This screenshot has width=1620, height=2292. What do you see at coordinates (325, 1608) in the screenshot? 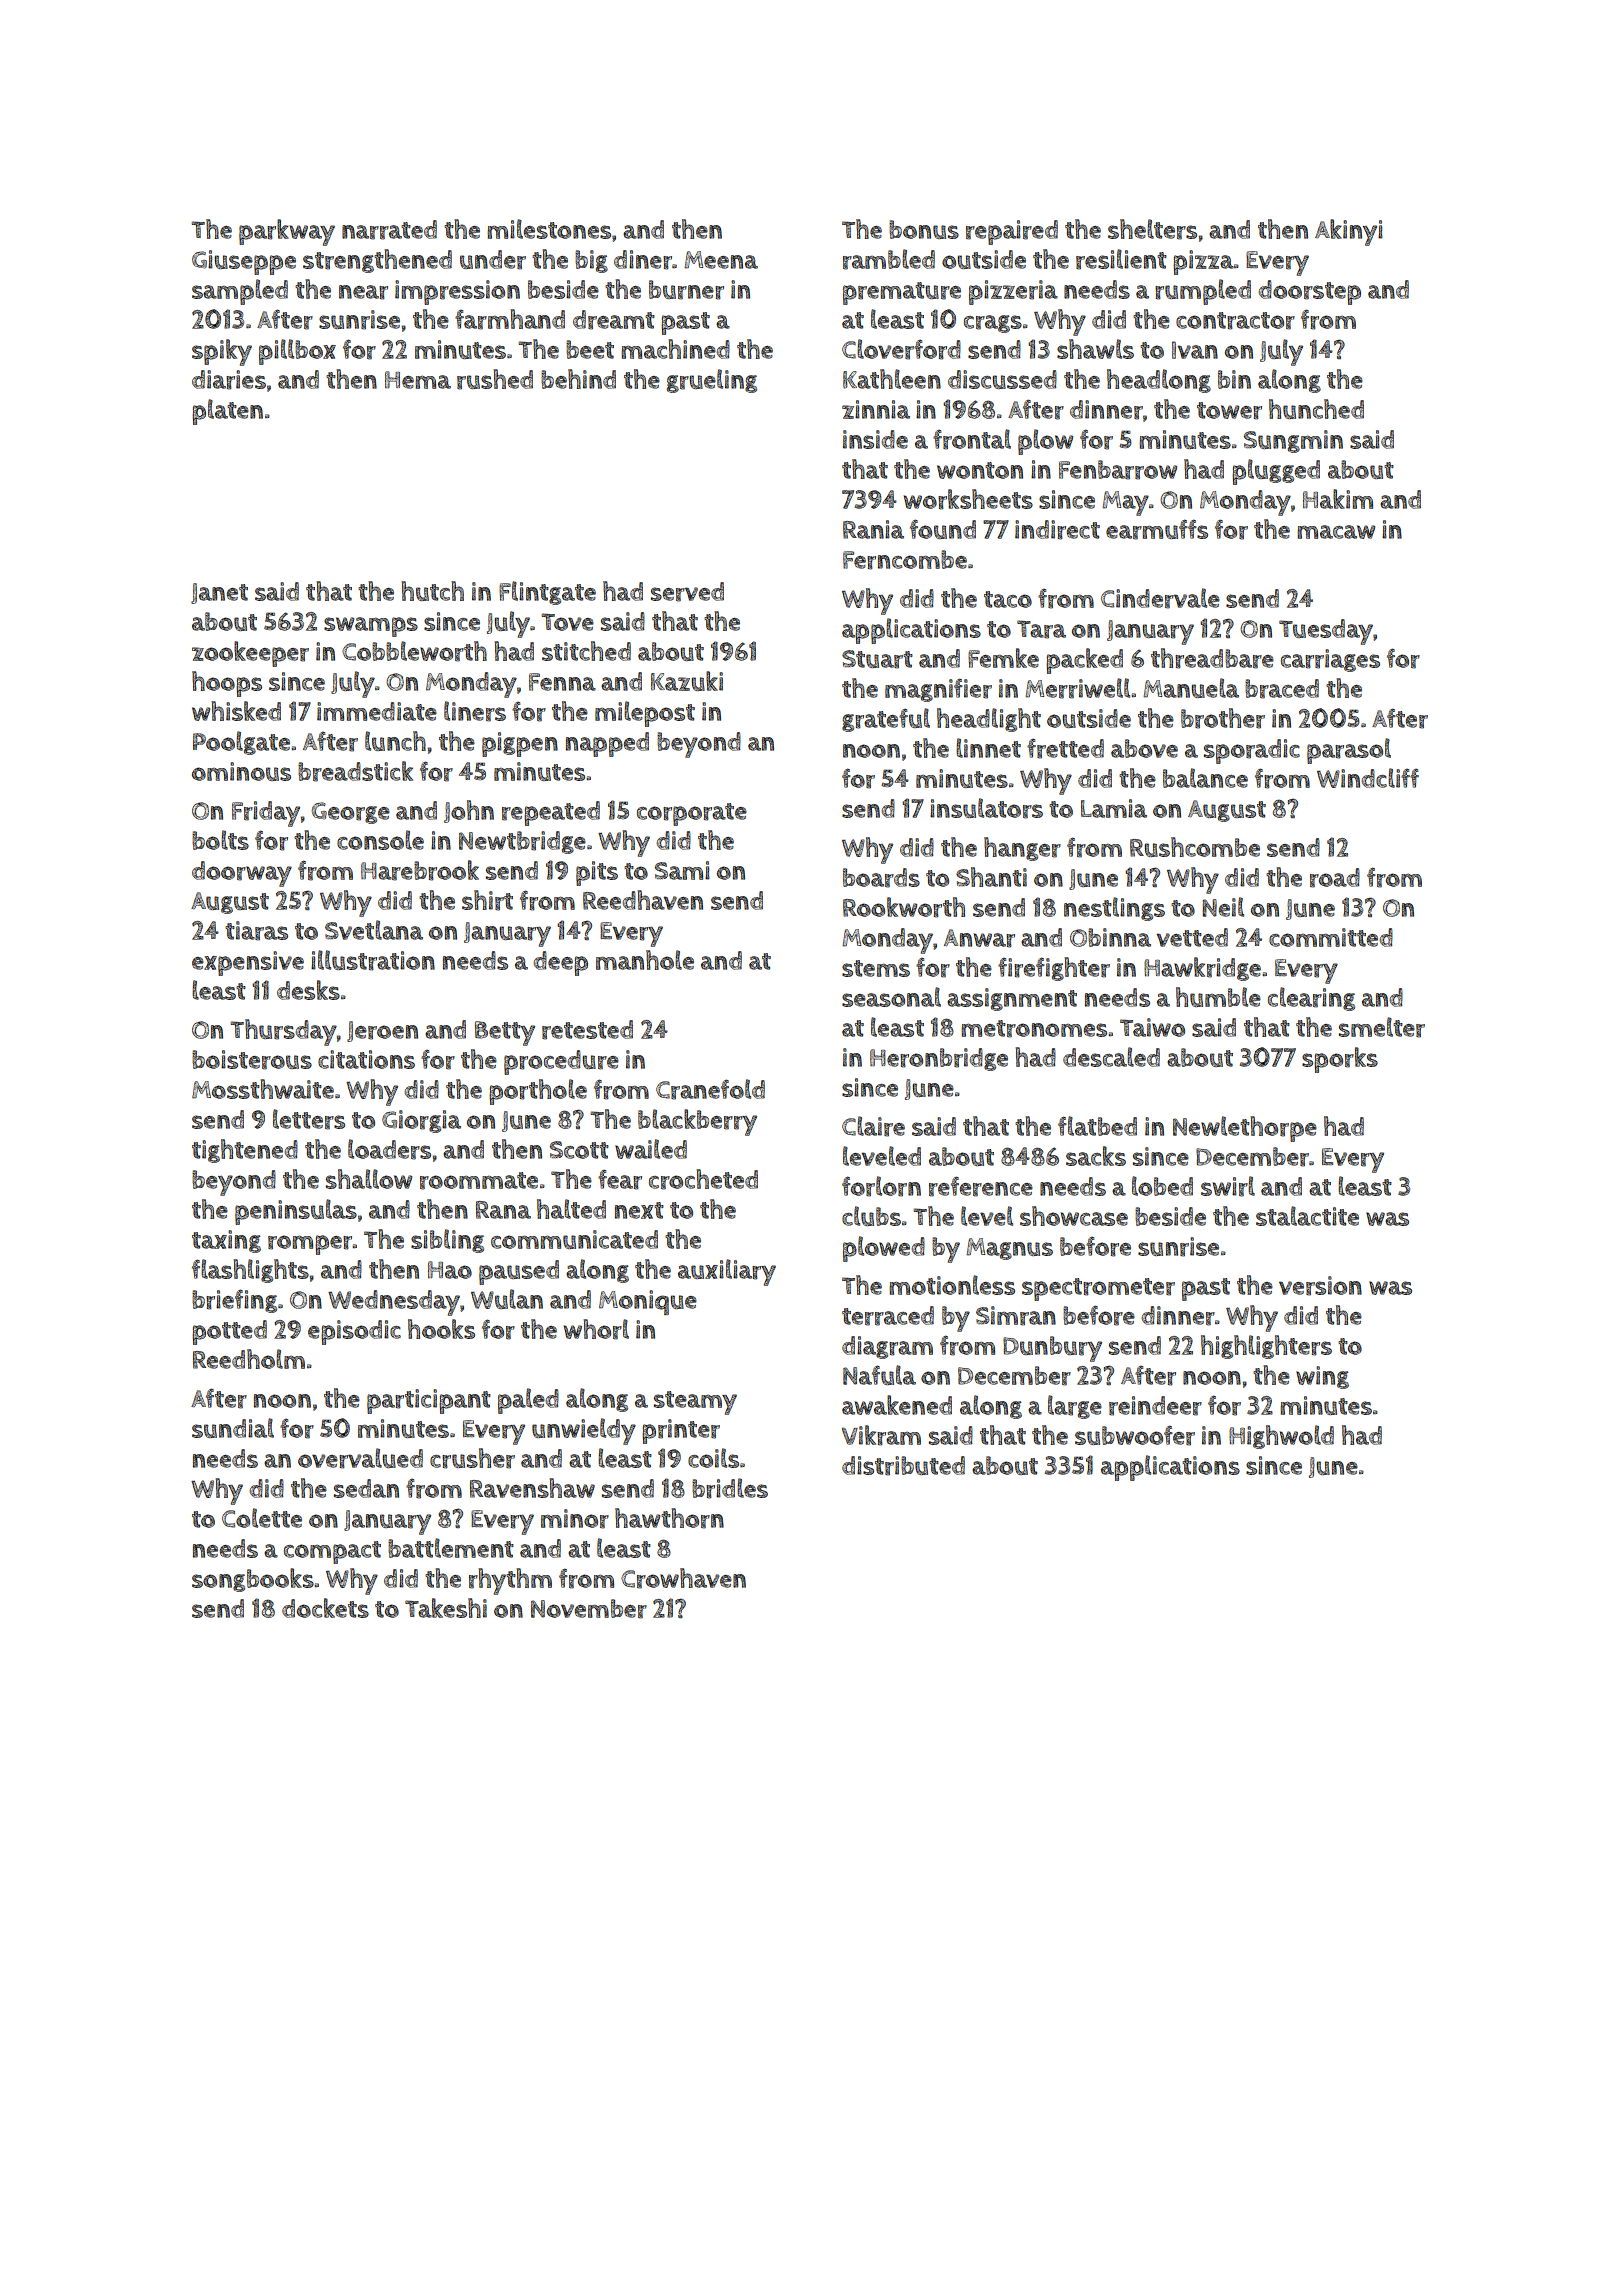
I see `dockets` at bounding box center [325, 1608].
